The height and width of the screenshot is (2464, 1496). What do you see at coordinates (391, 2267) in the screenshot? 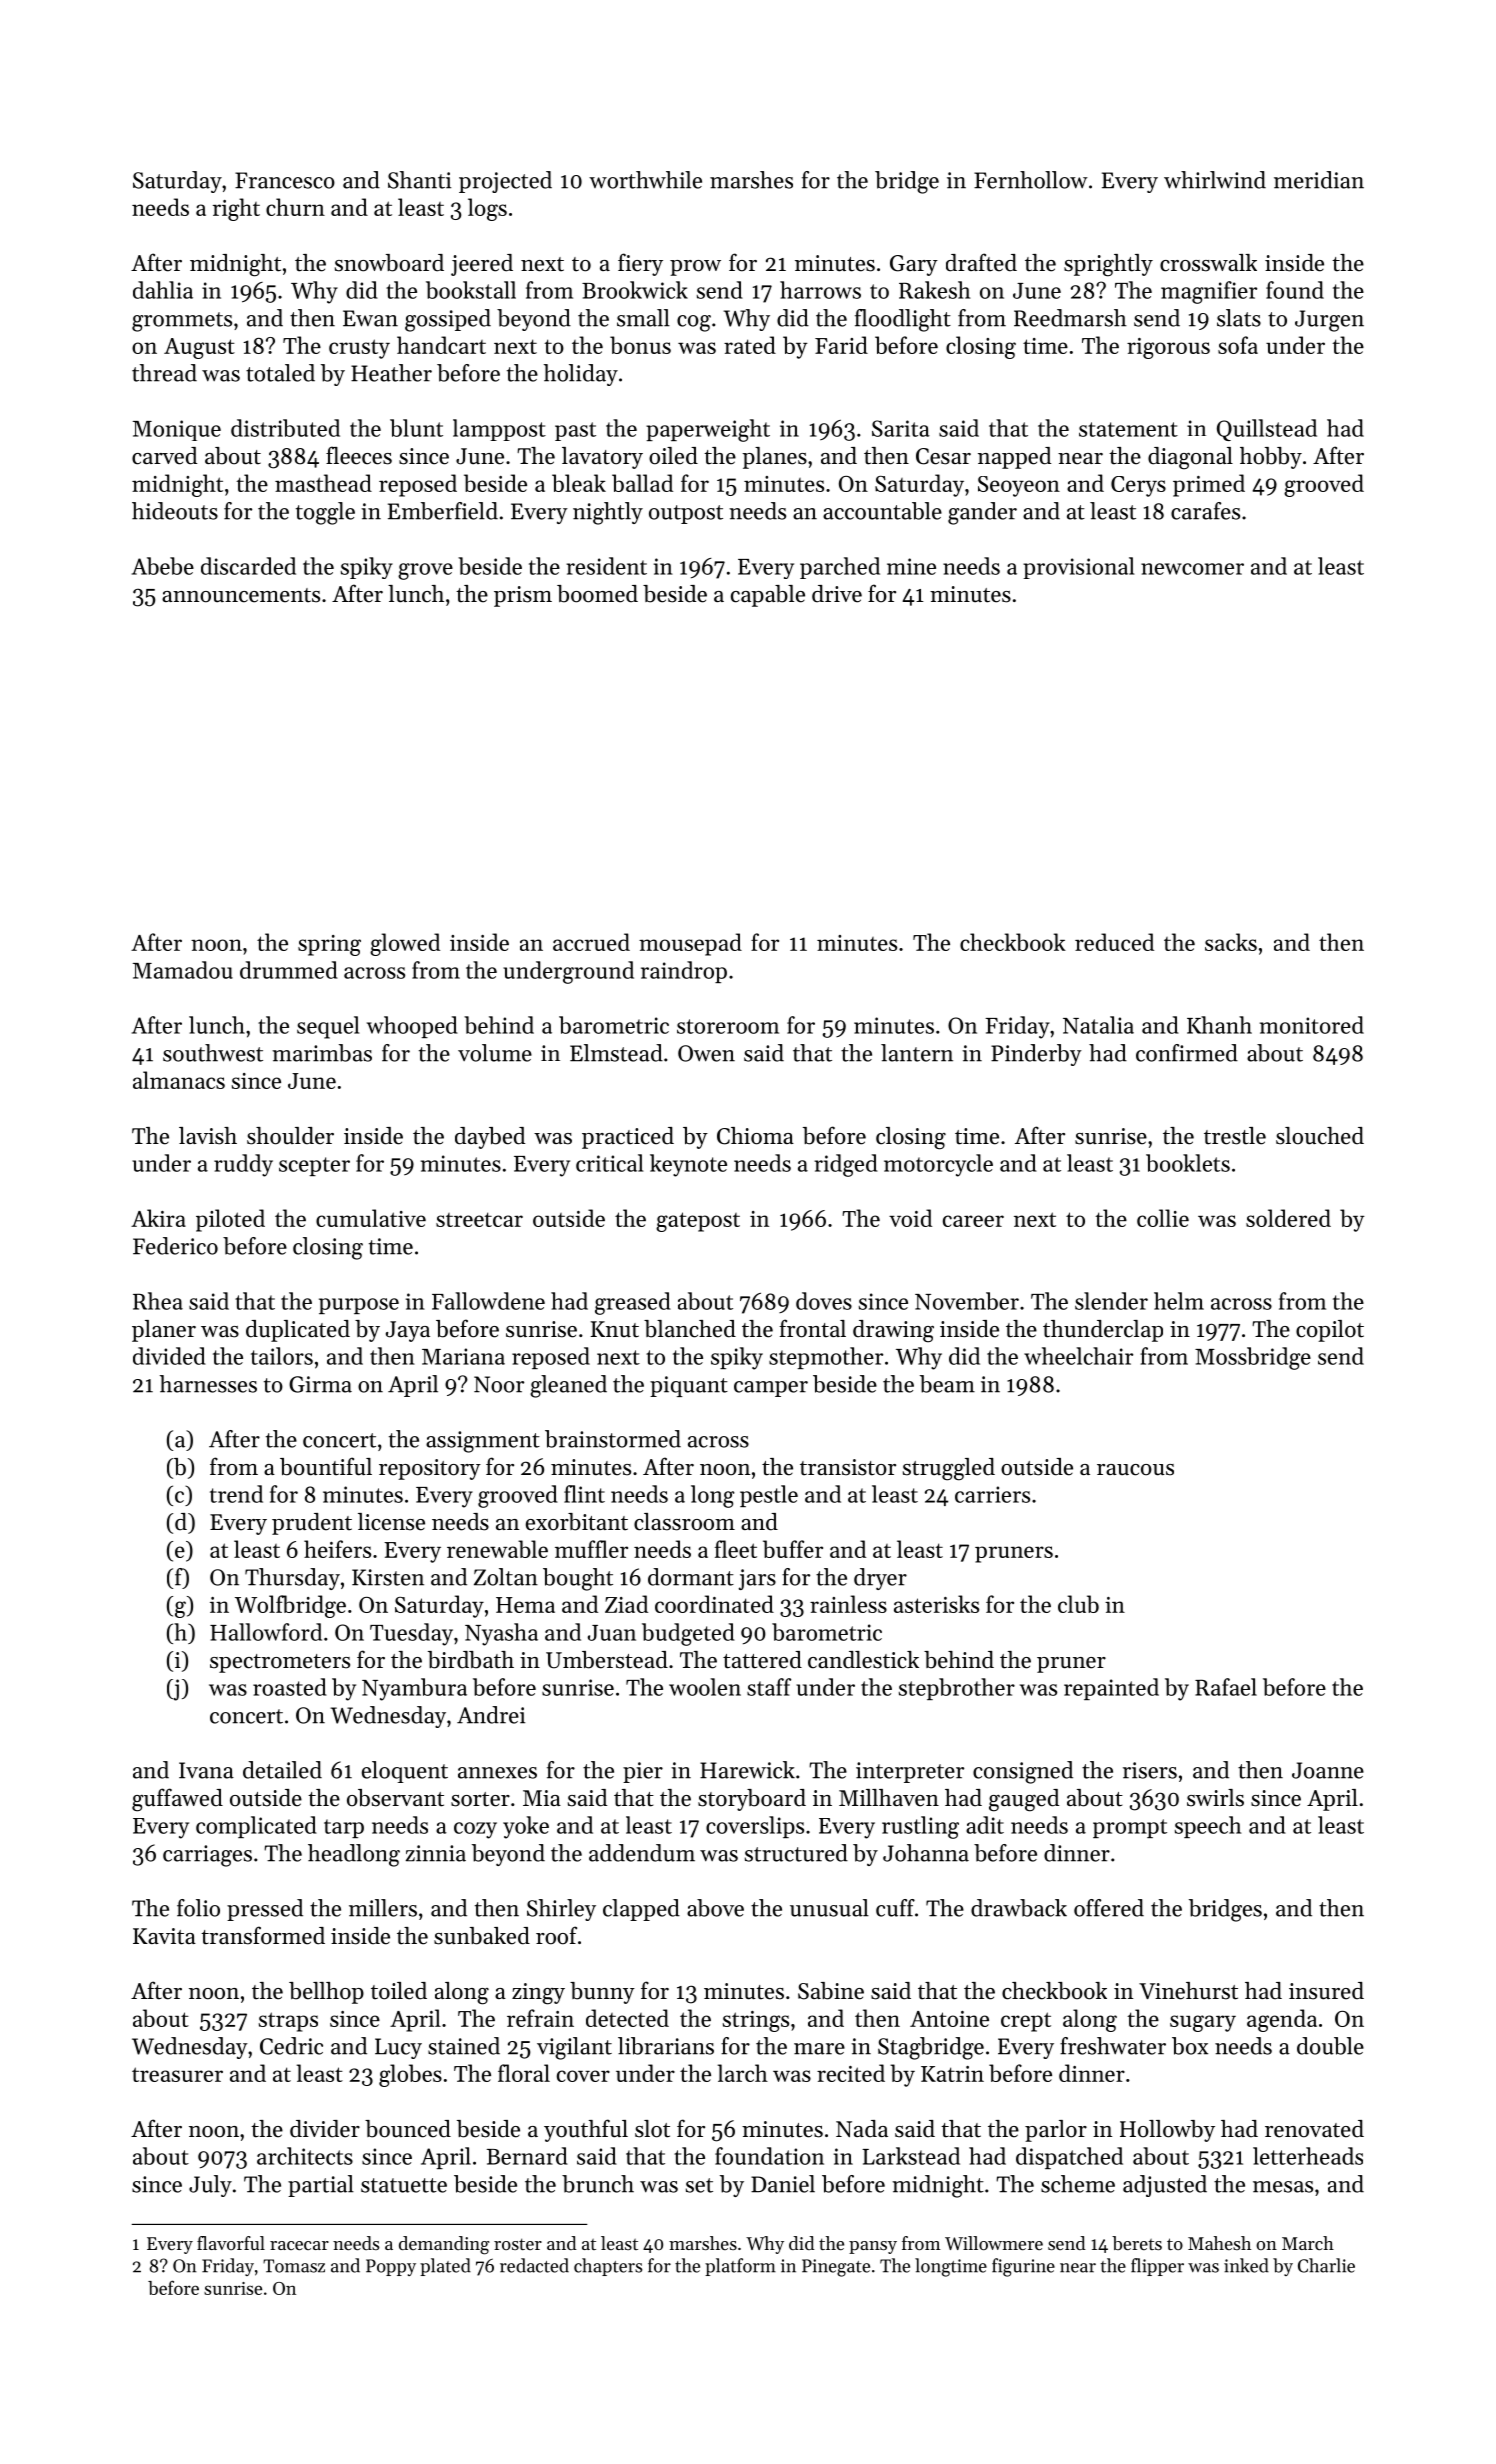
I see `Poppy` at bounding box center [391, 2267].
